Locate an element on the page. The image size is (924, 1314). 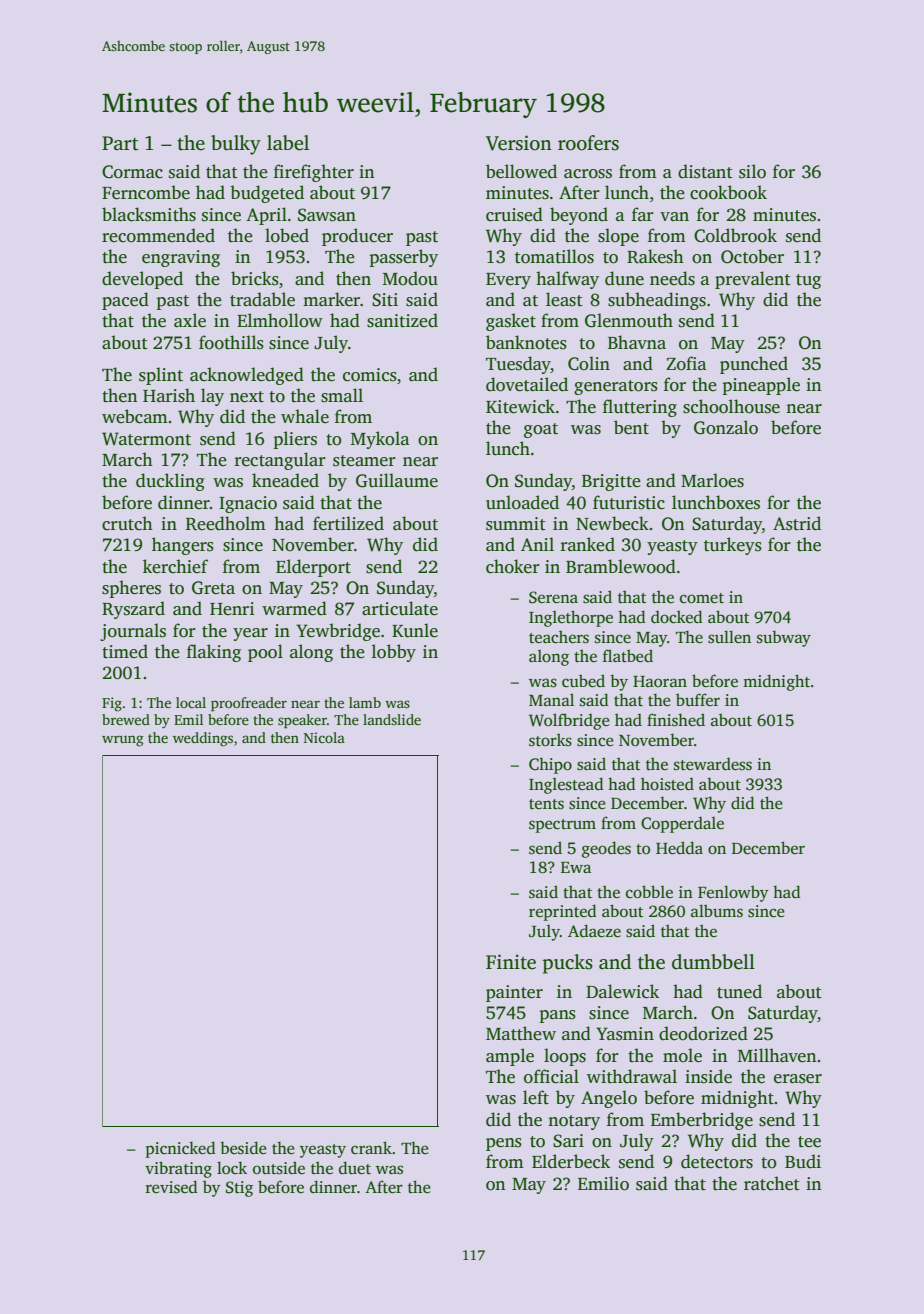
turkeys is located at coordinates (733, 546).
